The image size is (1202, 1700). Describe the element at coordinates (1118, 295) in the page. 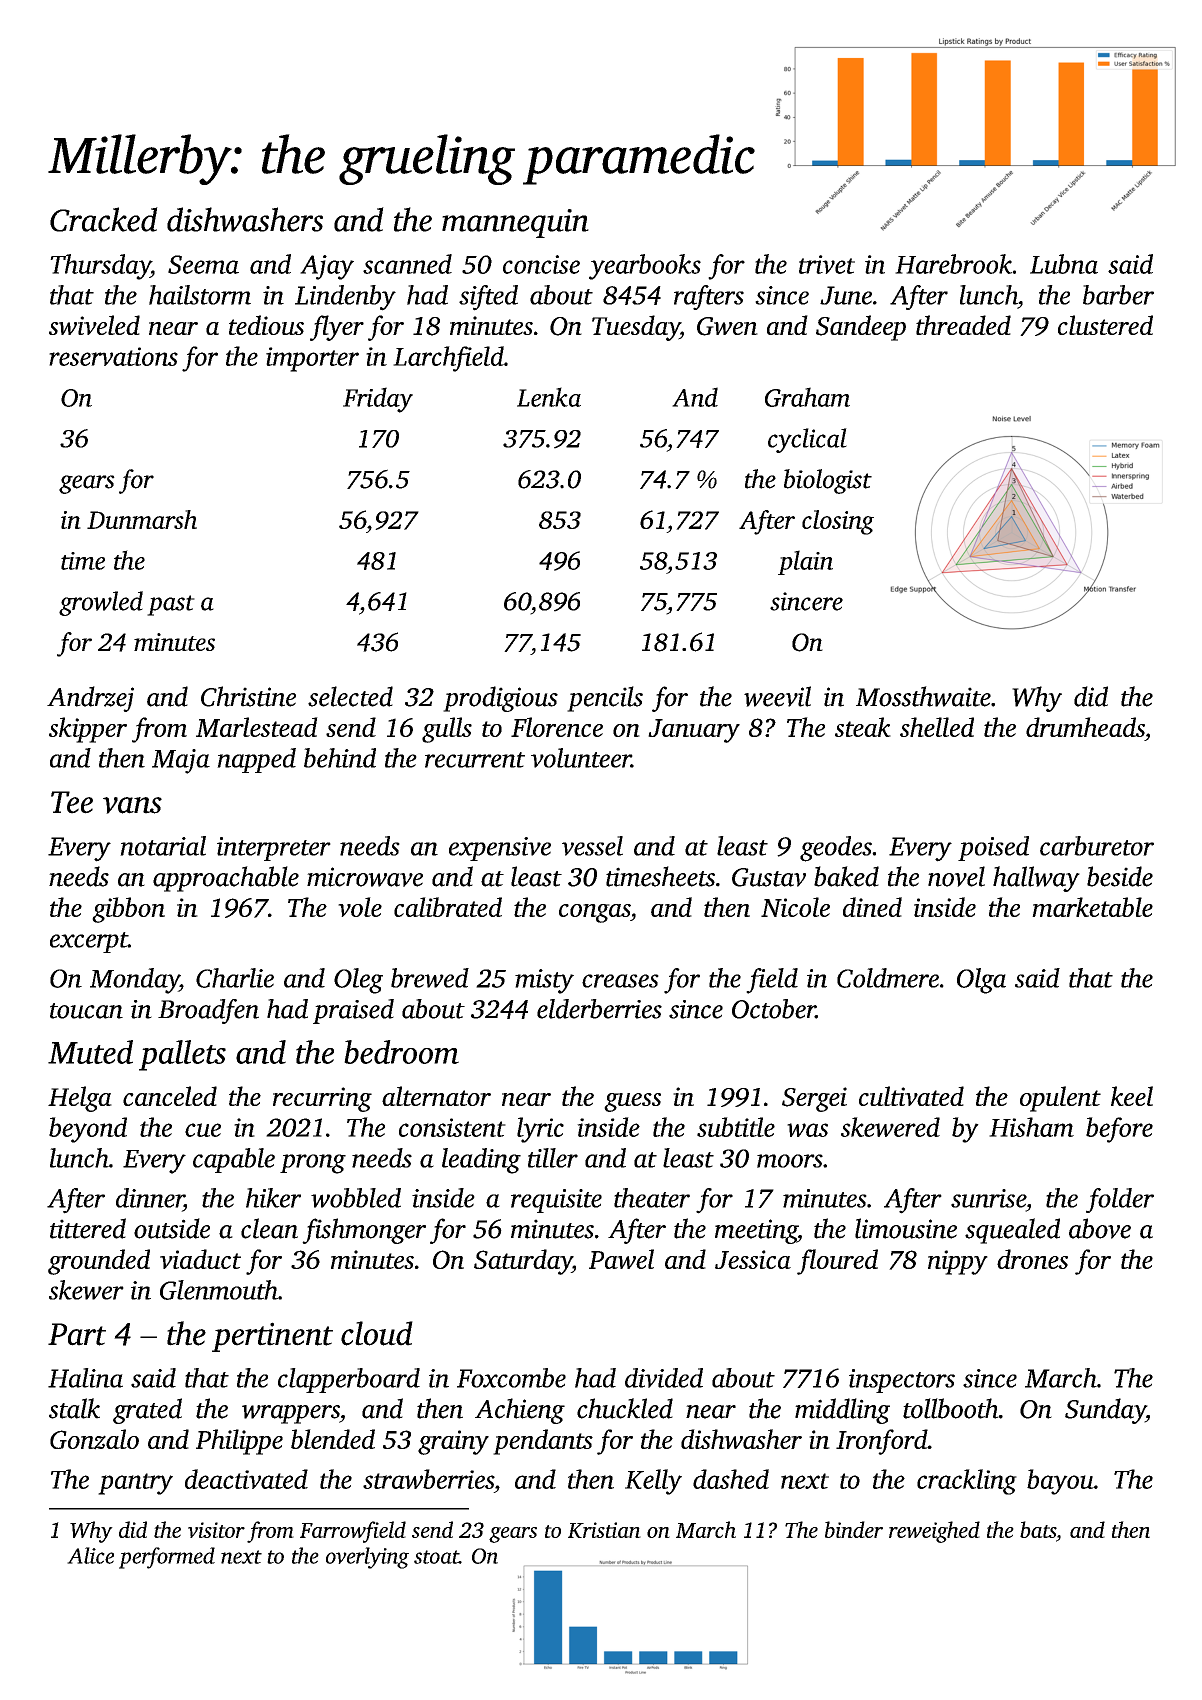

I see `barber` at that location.
